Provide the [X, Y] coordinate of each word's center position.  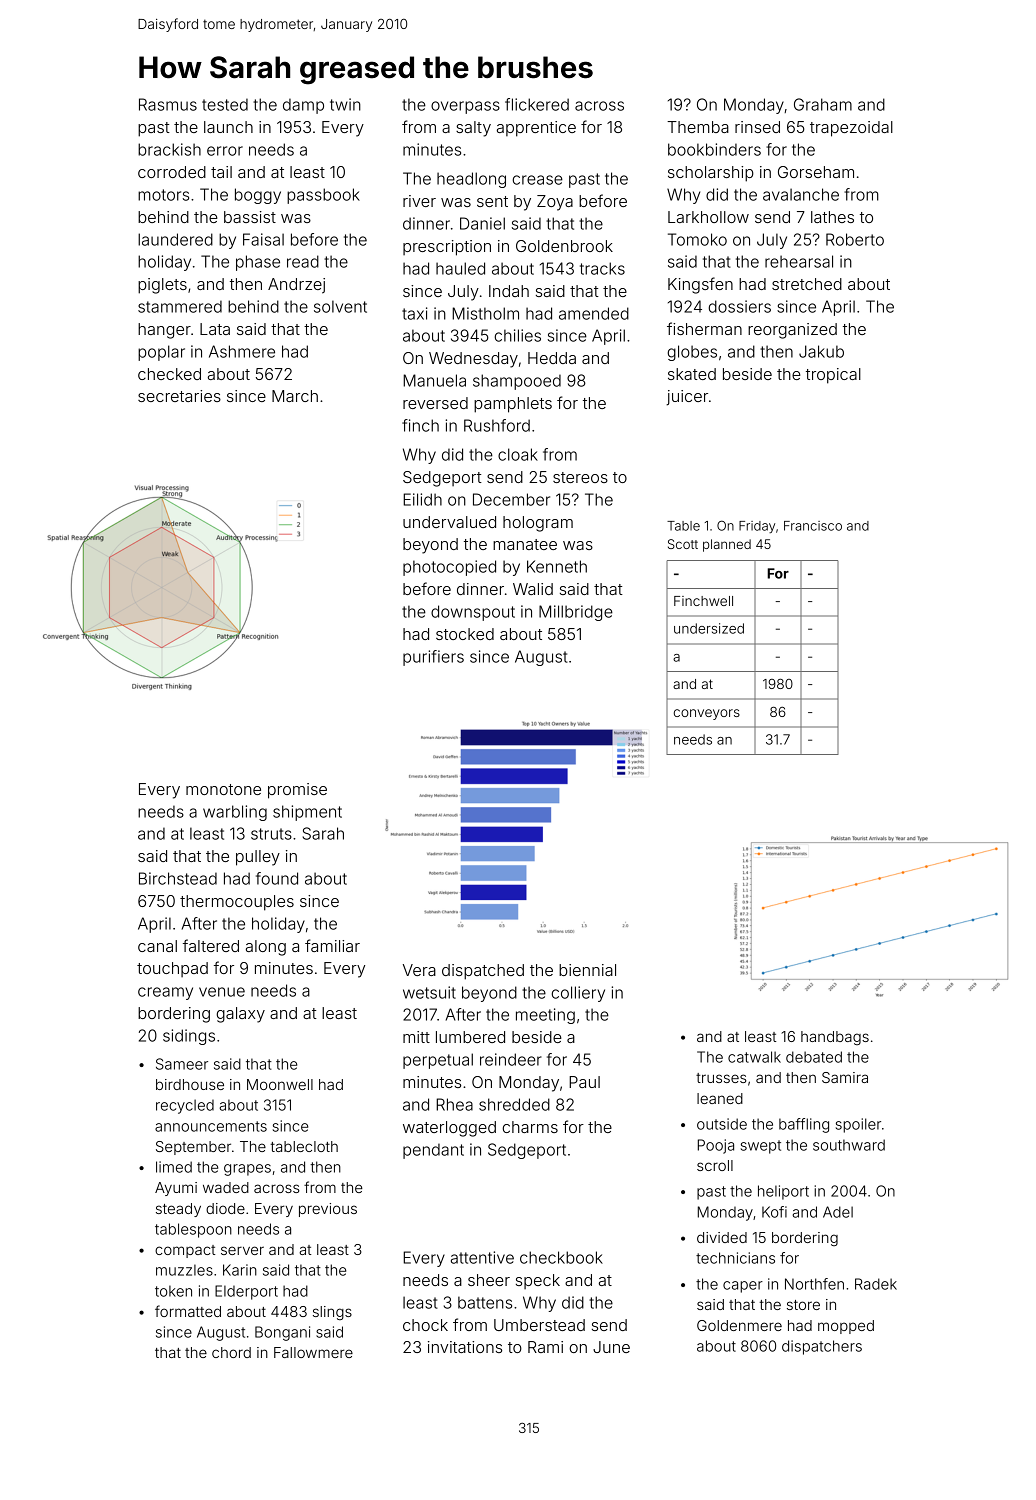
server [242, 1250]
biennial [587, 970]
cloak [518, 454]
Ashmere [242, 351]
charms [530, 1127]
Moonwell [280, 1084]
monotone [223, 789]
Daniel [482, 223]
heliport [783, 1192]
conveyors [707, 714]
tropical [833, 376]
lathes [832, 217]
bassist [250, 217]
